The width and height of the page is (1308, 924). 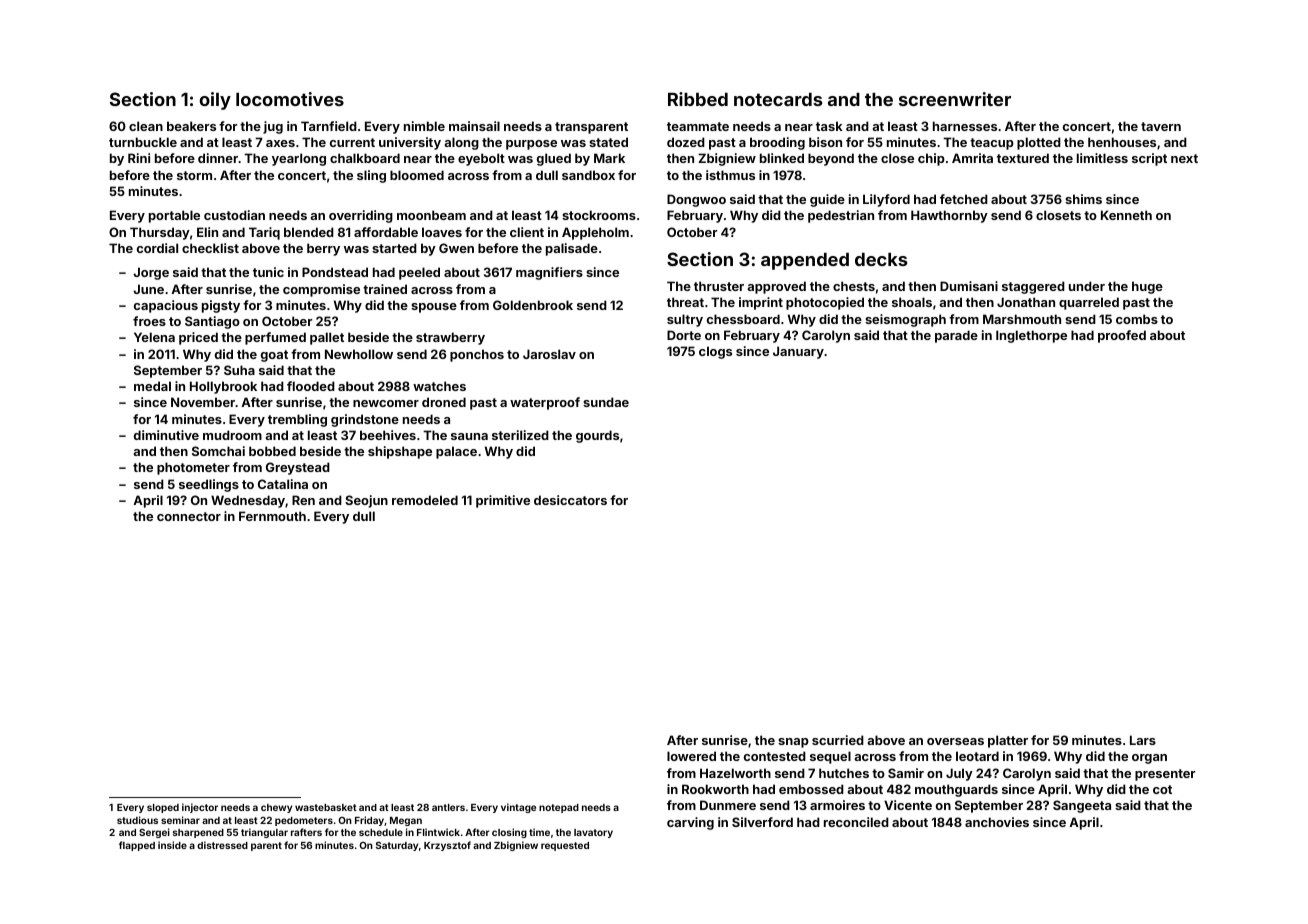 What do you see at coordinates (1031, 336) in the page?
I see `Inglethorpe` at bounding box center [1031, 336].
